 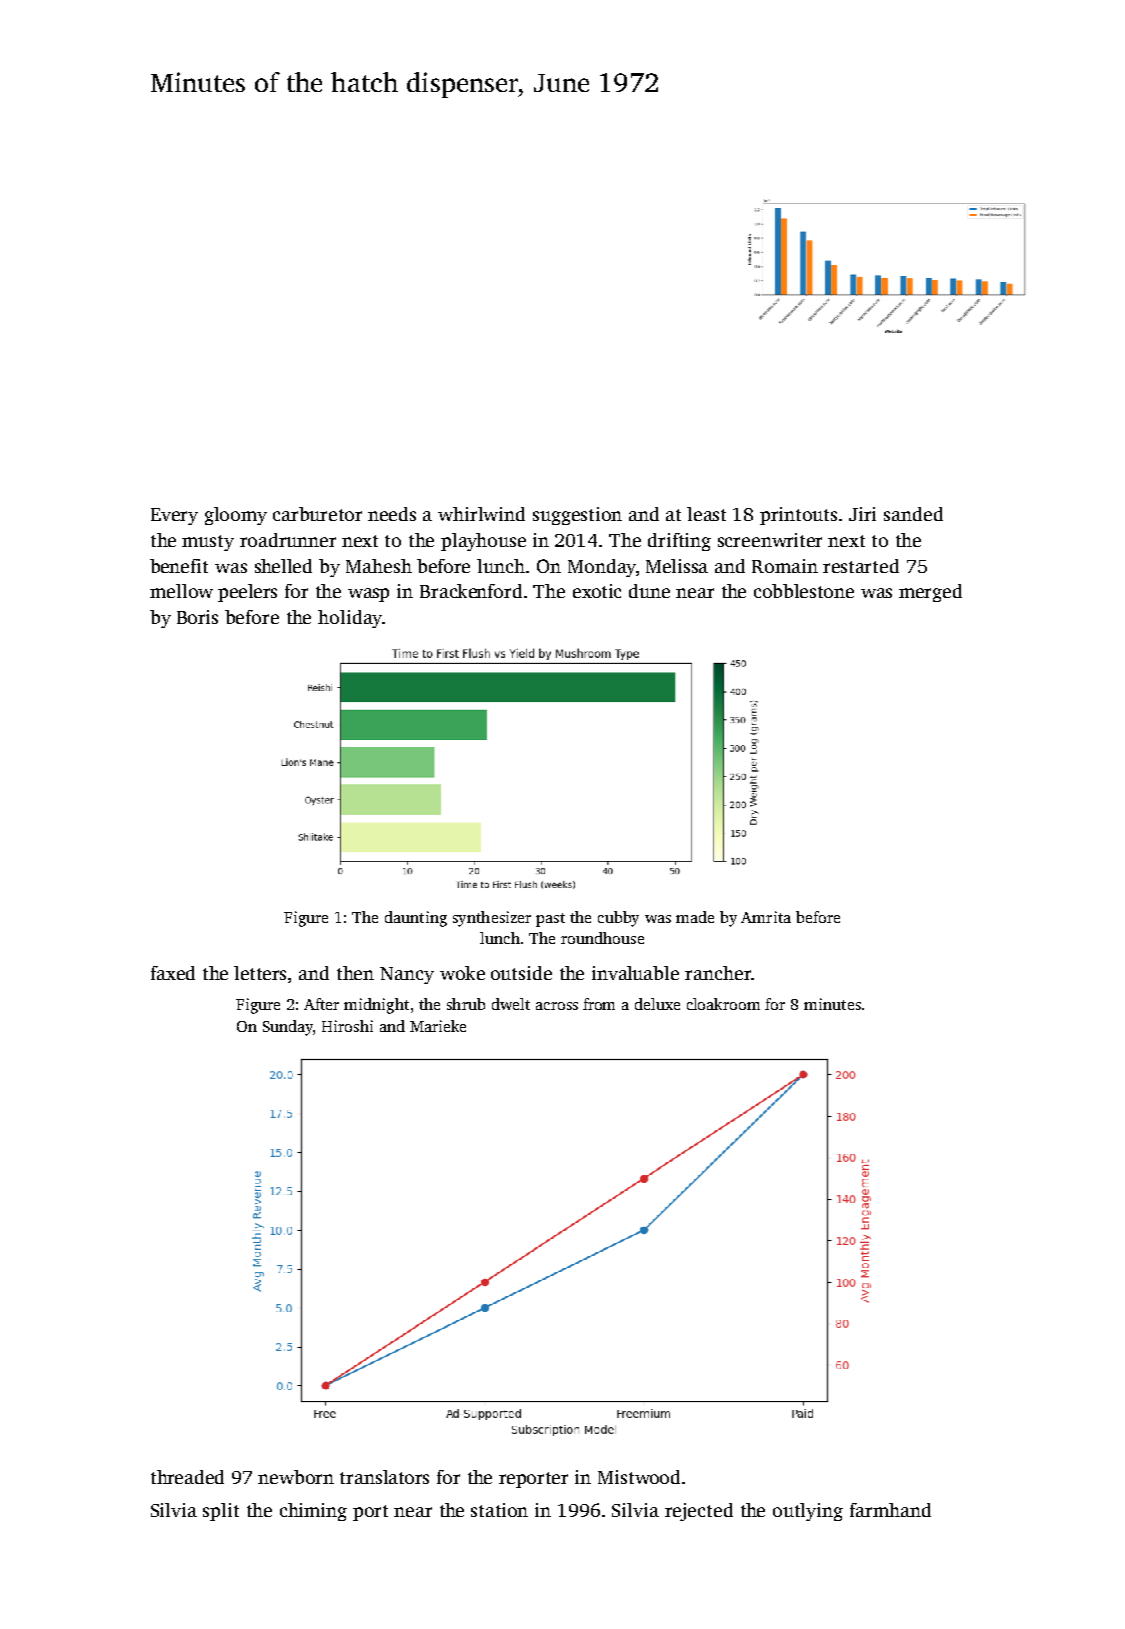 What do you see at coordinates (379, 566) in the screenshot?
I see `Mahesh` at bounding box center [379, 566].
